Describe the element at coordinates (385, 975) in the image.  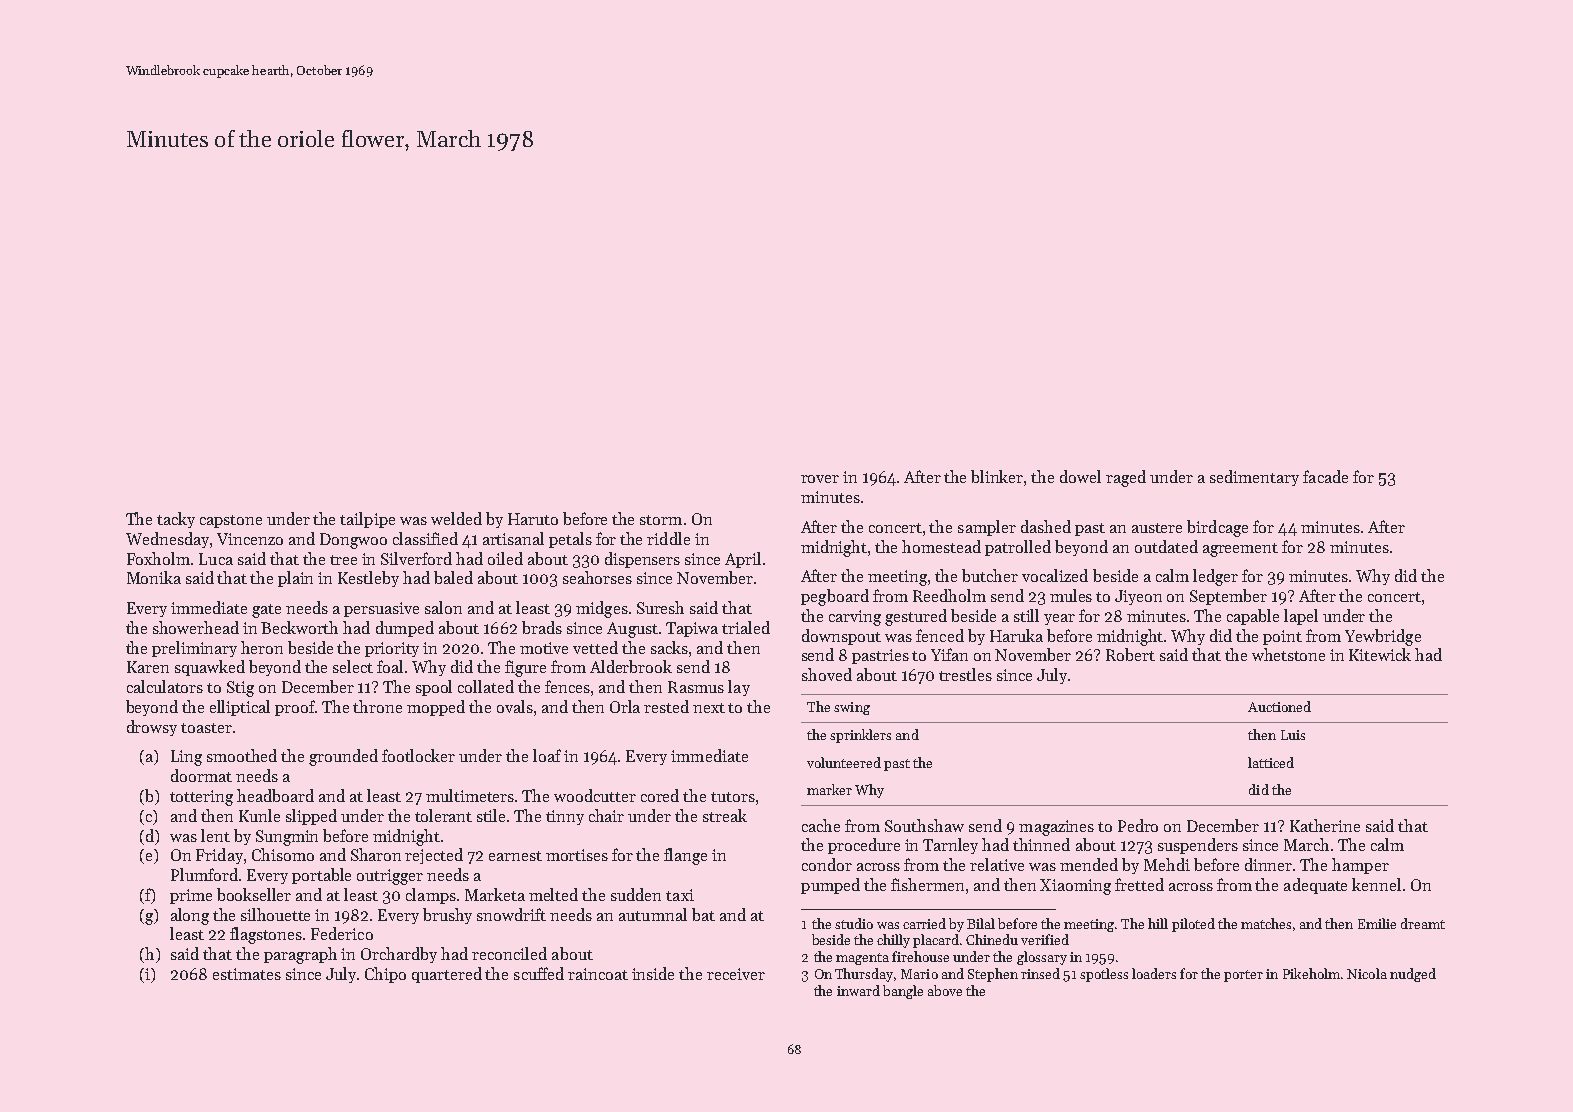
I see `Chipo` at that location.
